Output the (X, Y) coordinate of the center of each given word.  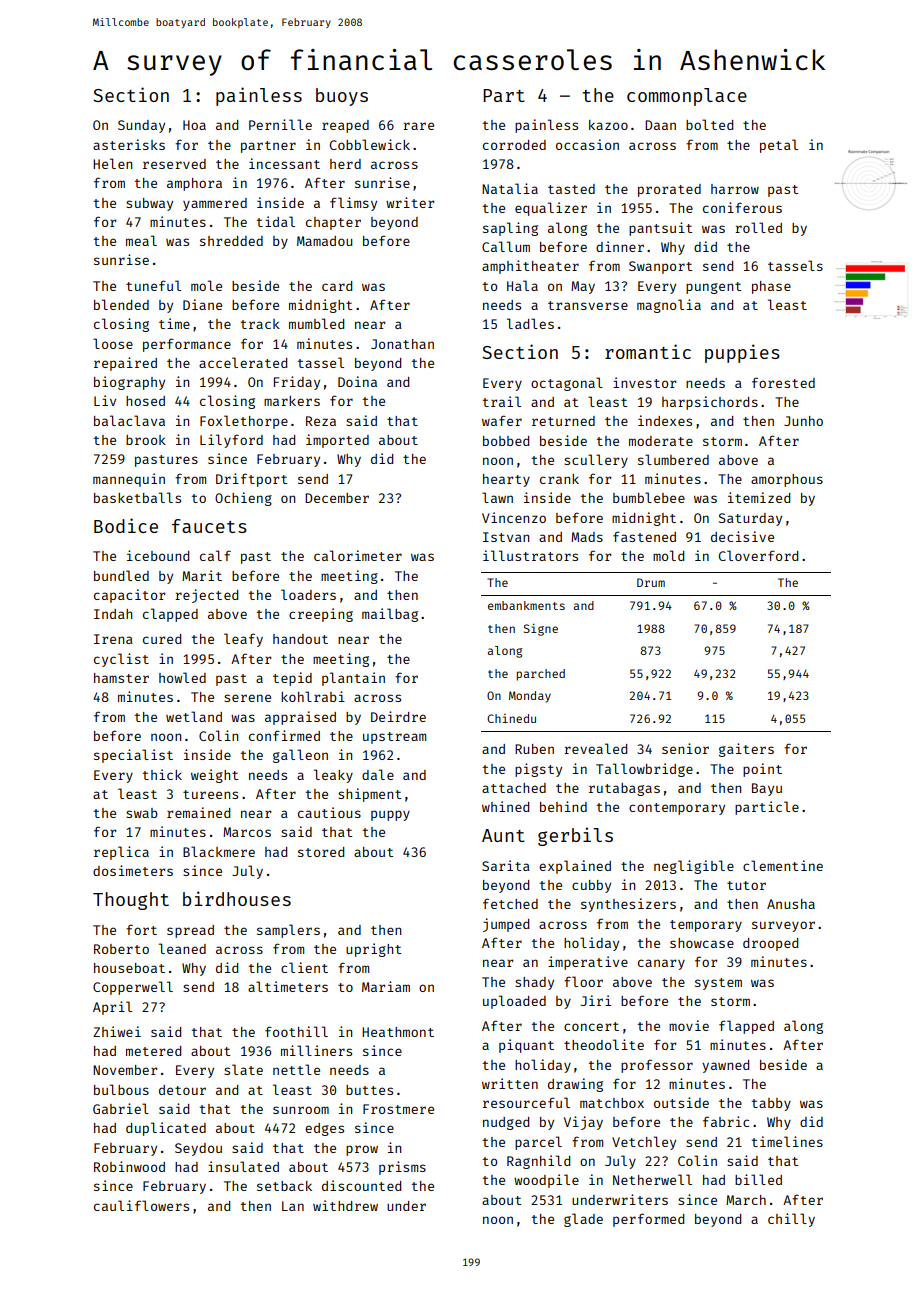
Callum (506, 246)
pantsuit (660, 229)
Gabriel (121, 1108)
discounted (361, 1185)
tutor (746, 885)
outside (681, 1102)
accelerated (243, 362)
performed (648, 1220)
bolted (709, 124)
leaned (182, 948)
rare (418, 126)
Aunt (503, 835)
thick (162, 774)
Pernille (280, 124)
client (304, 967)
